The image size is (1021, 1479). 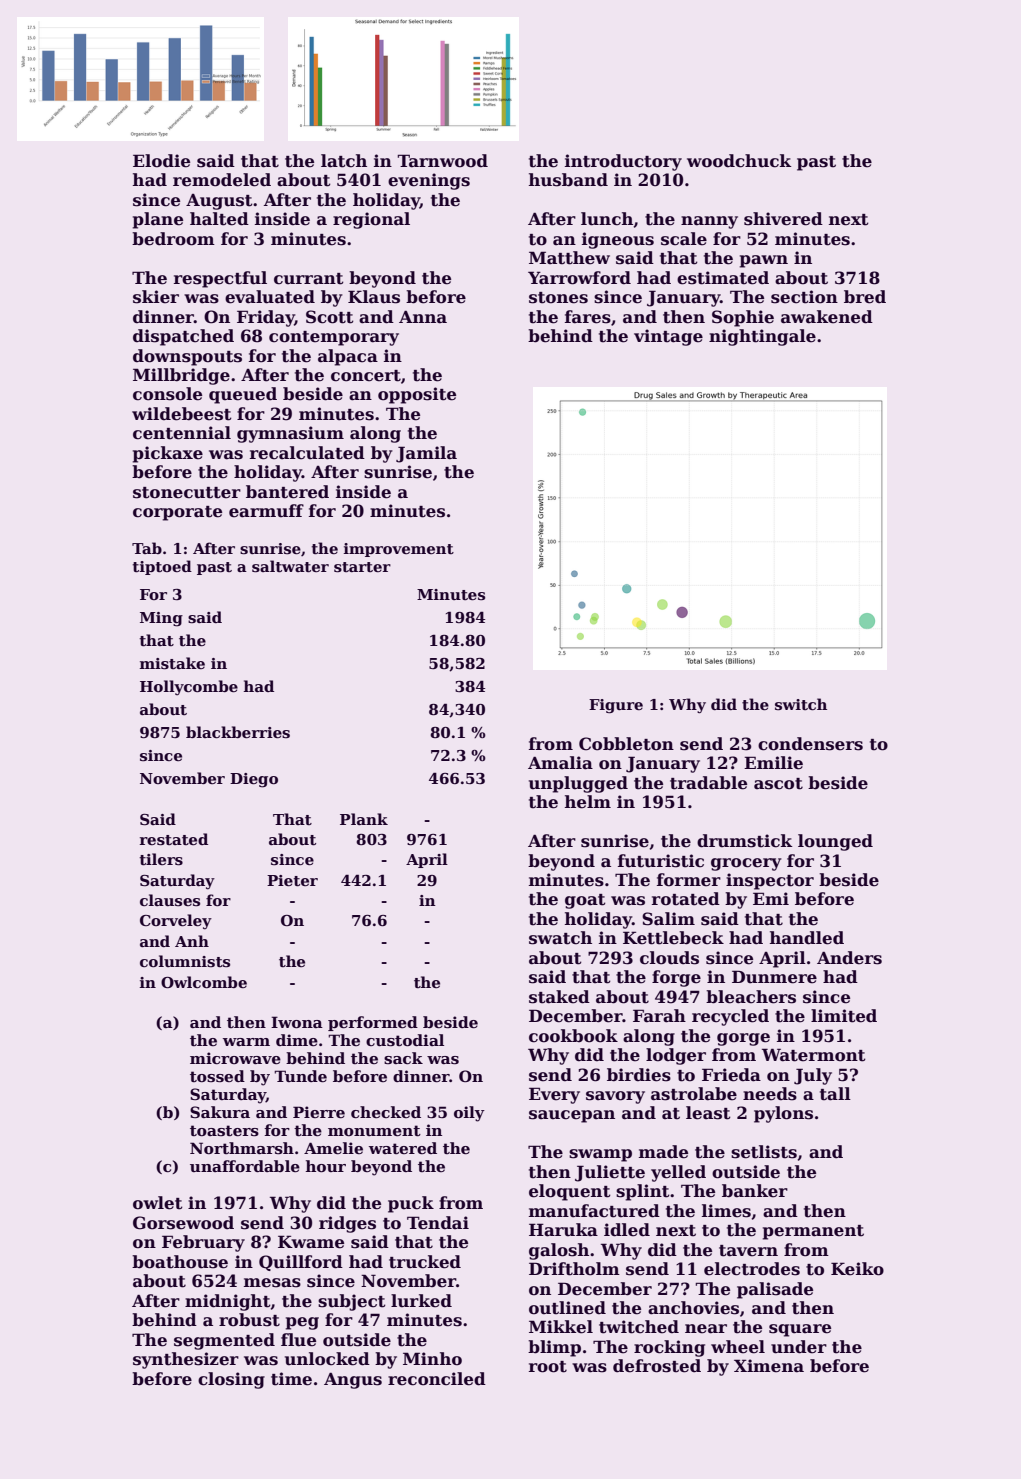 What do you see at coordinates (568, 180) in the document?
I see `husband` at bounding box center [568, 180].
